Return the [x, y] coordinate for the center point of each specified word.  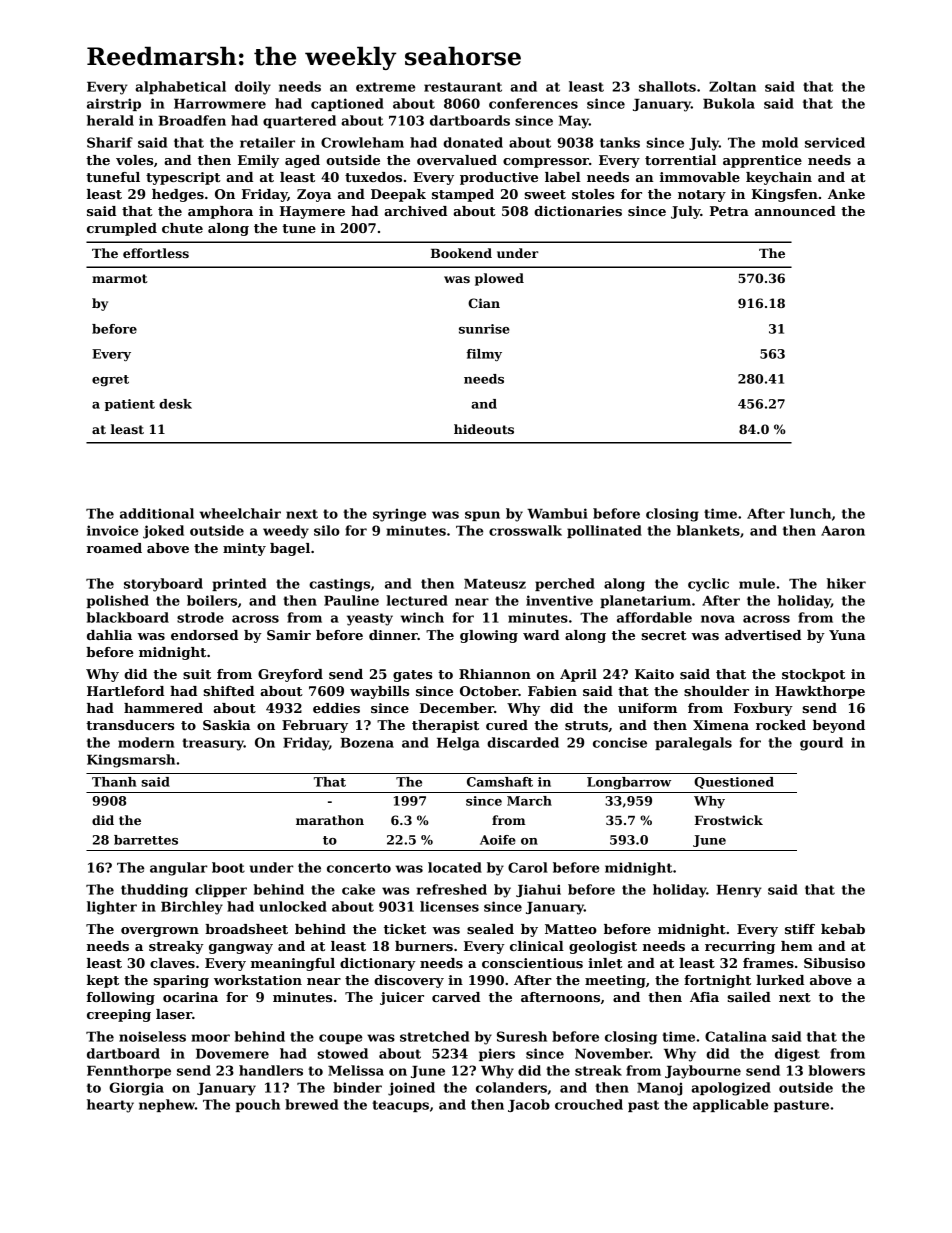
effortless [156, 253]
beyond [839, 726]
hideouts [484, 429]
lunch [810, 513]
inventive [559, 600]
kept [103, 981]
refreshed [452, 889]
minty [244, 549]
